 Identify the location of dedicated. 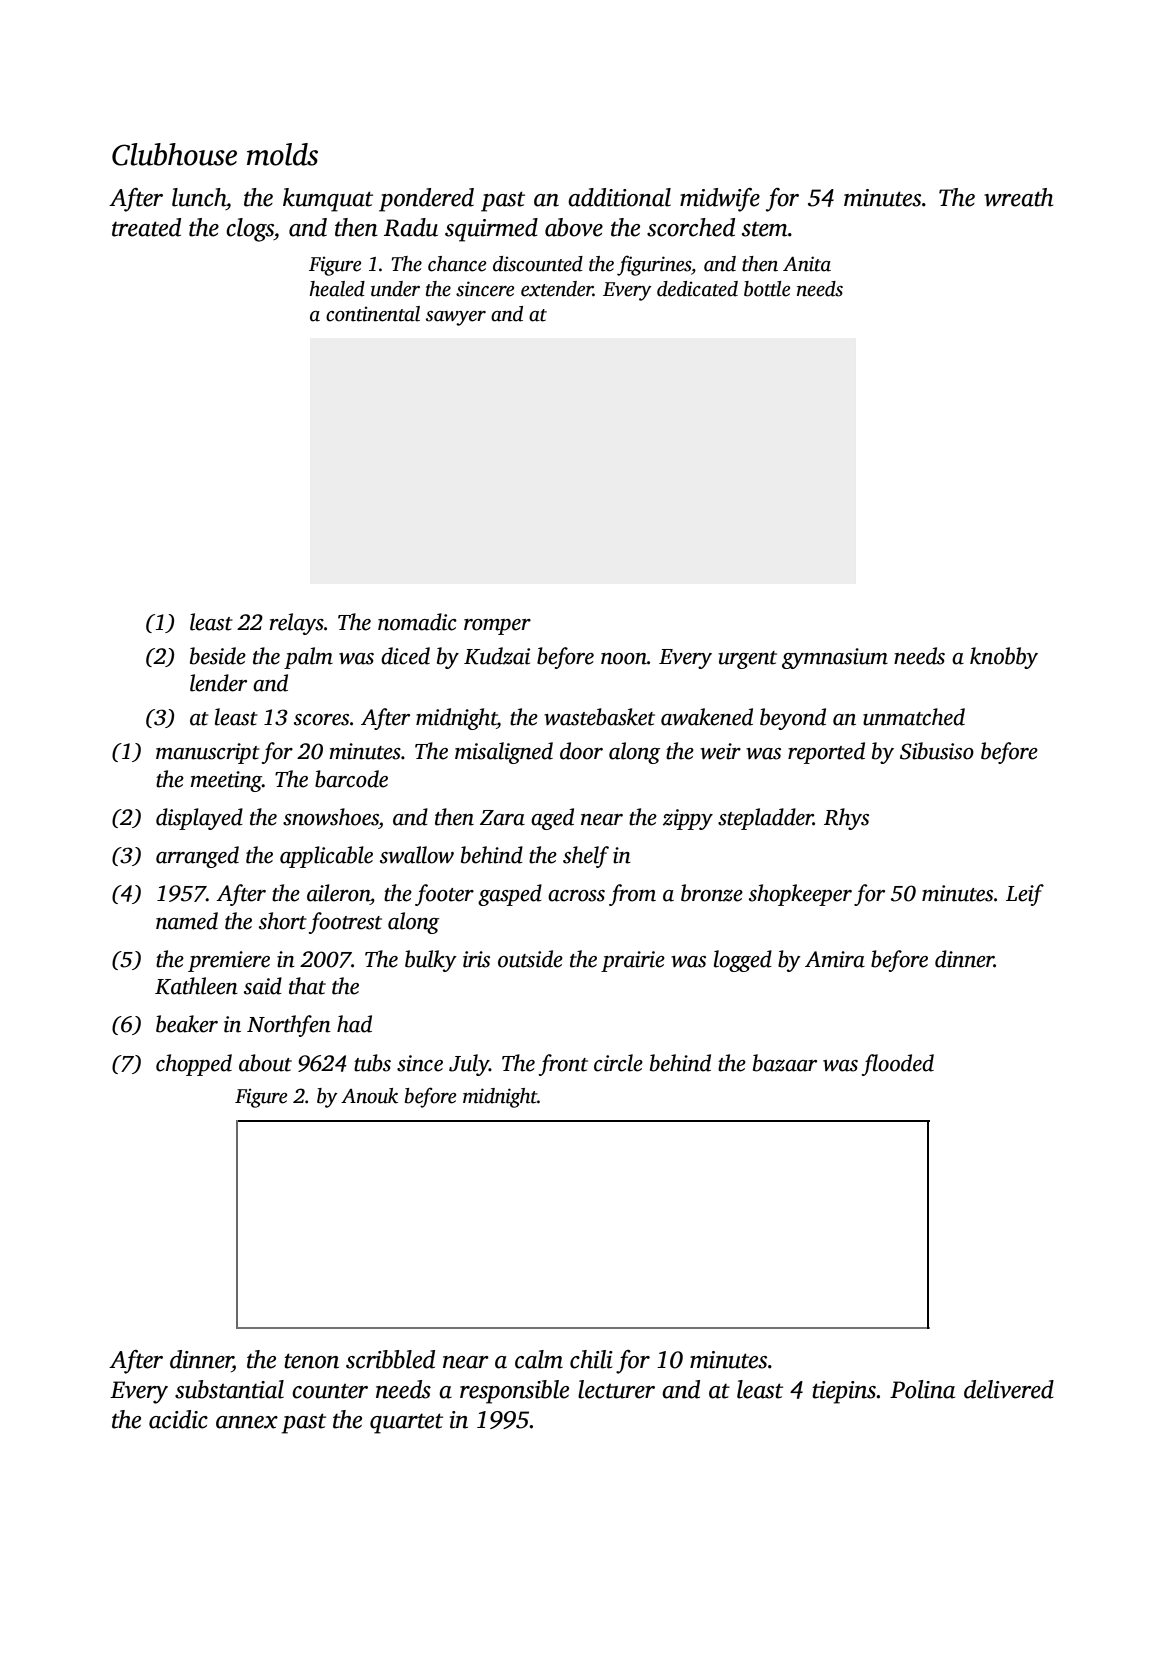
(697, 289).
